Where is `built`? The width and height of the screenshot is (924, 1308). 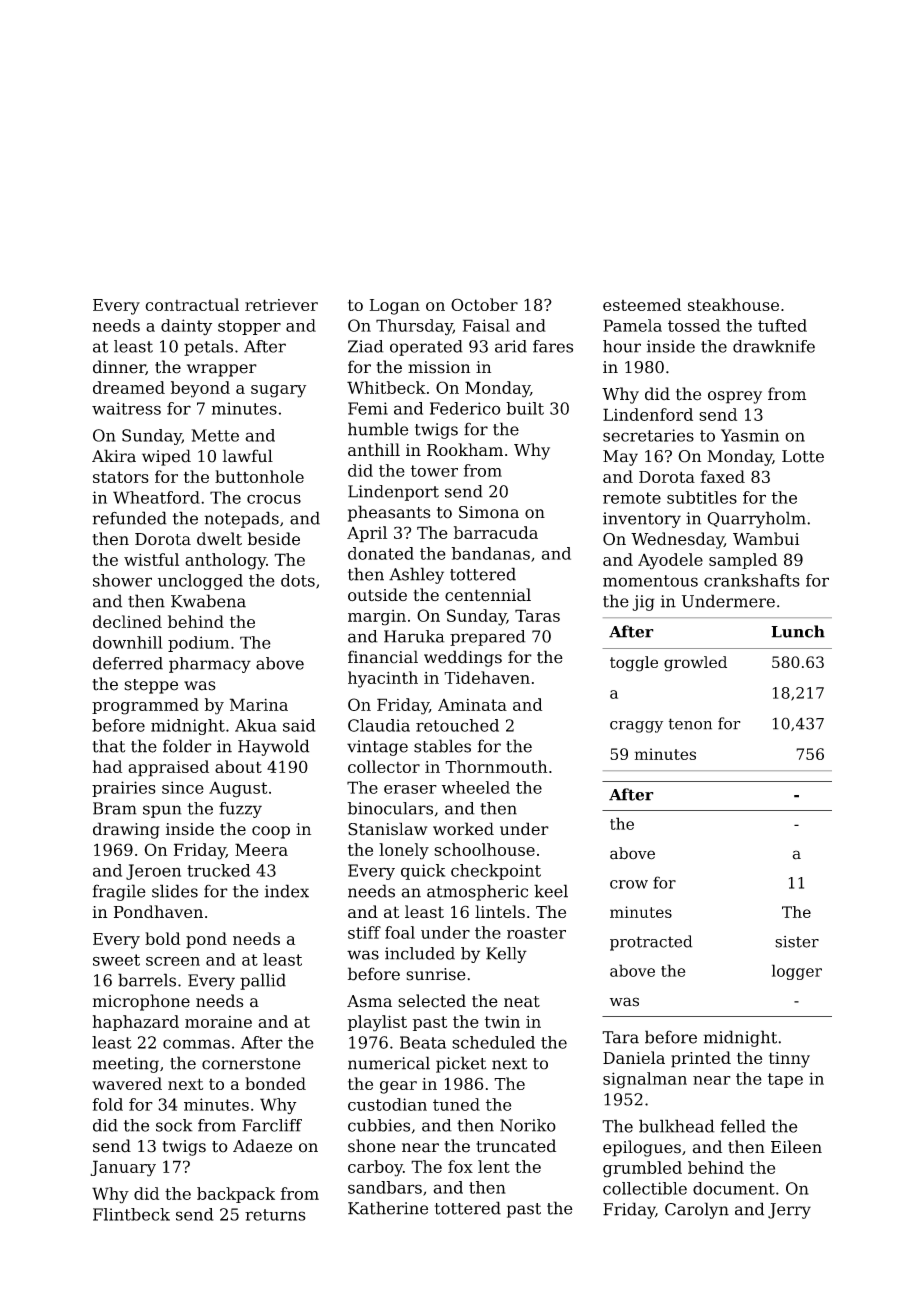 built is located at coordinates (525, 408).
